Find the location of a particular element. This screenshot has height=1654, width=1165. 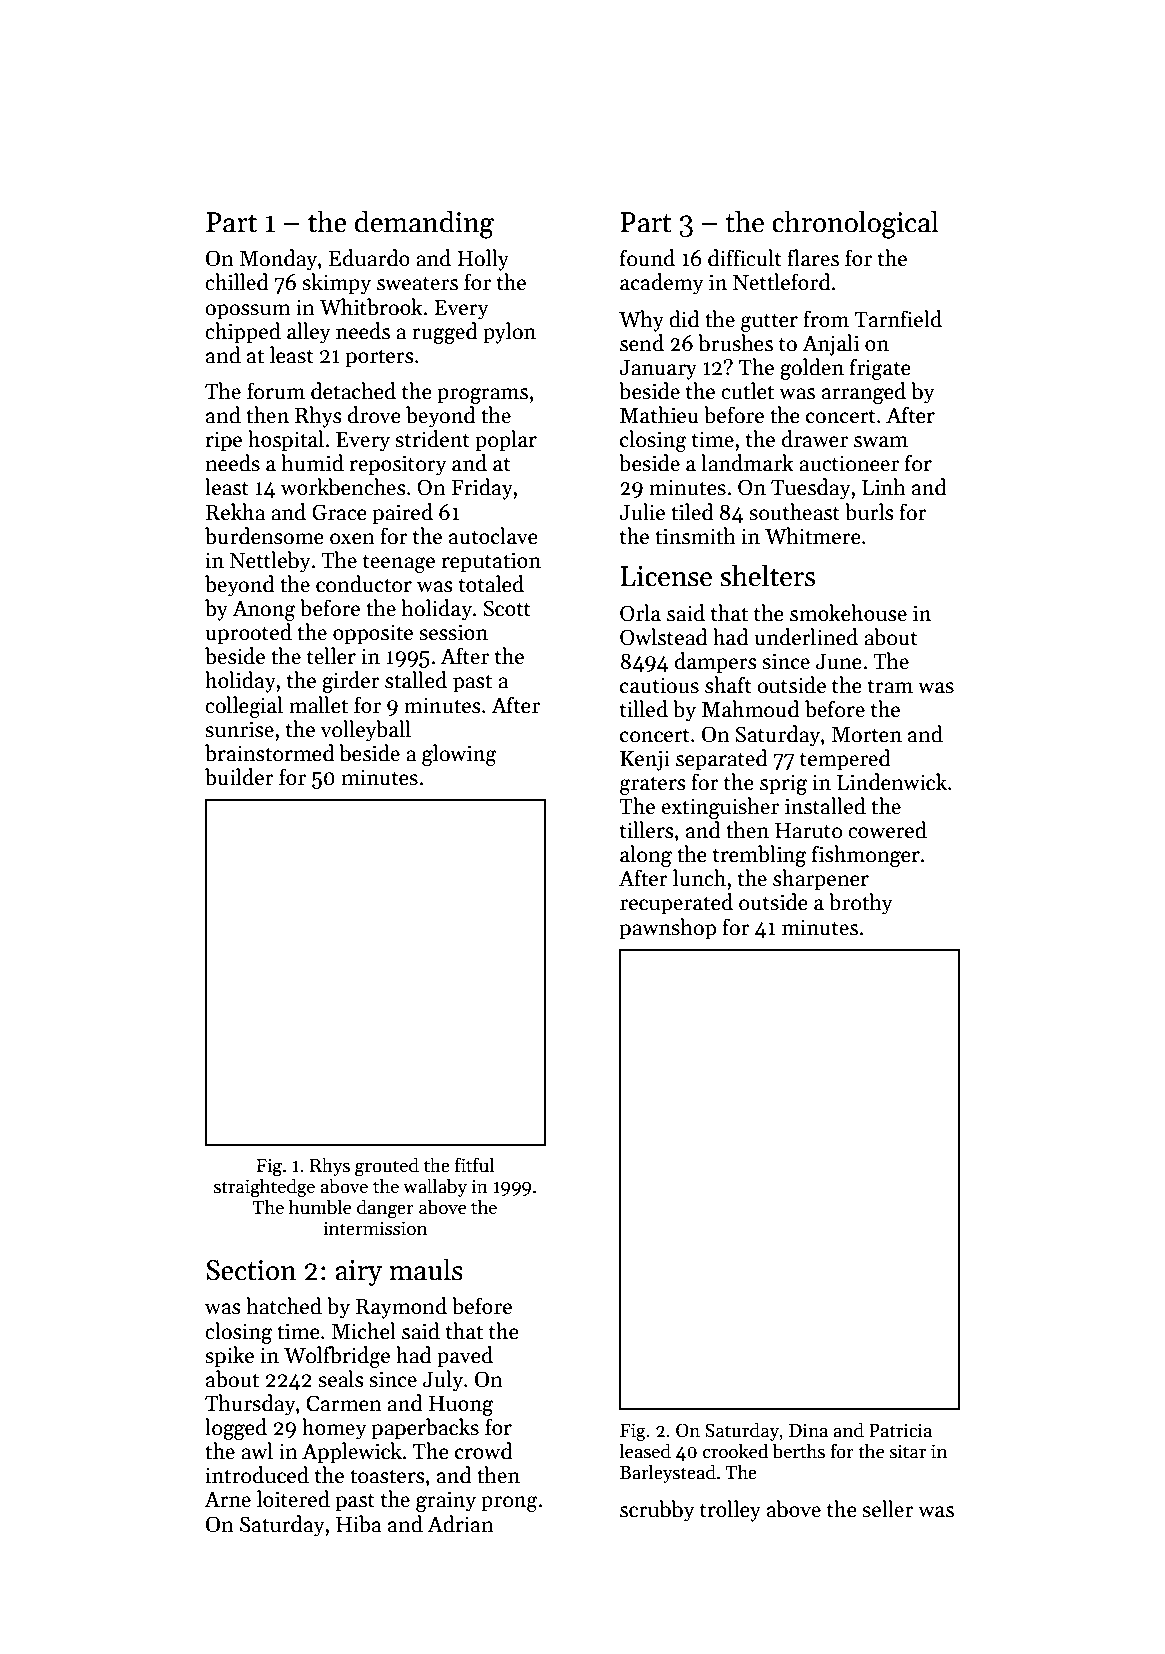

Patricia is located at coordinates (900, 1430).
